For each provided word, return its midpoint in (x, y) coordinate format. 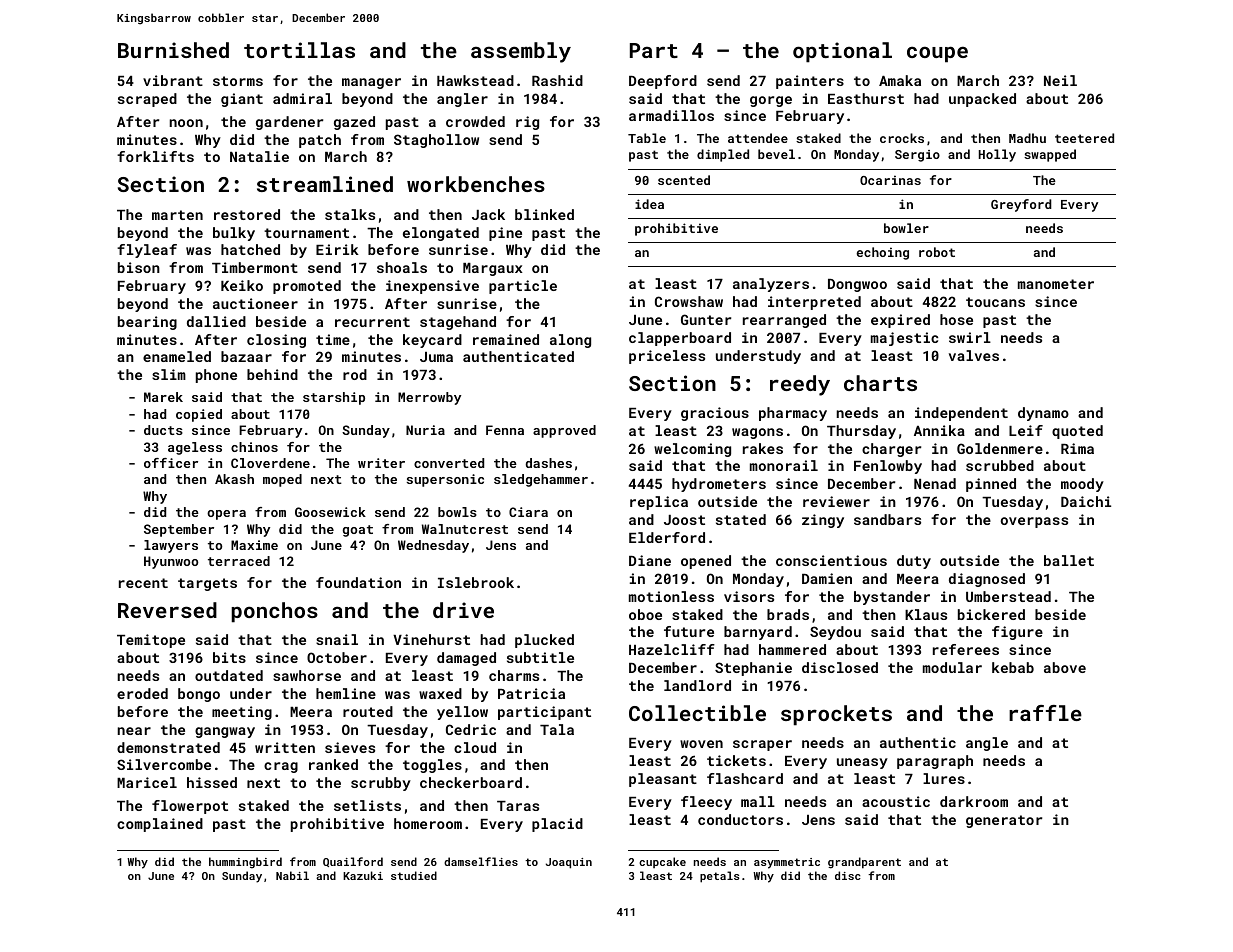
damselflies (481, 861)
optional (842, 52)
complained (160, 825)
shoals (402, 267)
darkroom (974, 801)
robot (937, 252)
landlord (697, 685)
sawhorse (307, 675)
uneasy (862, 763)
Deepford (663, 82)
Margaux (493, 269)
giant (242, 100)
